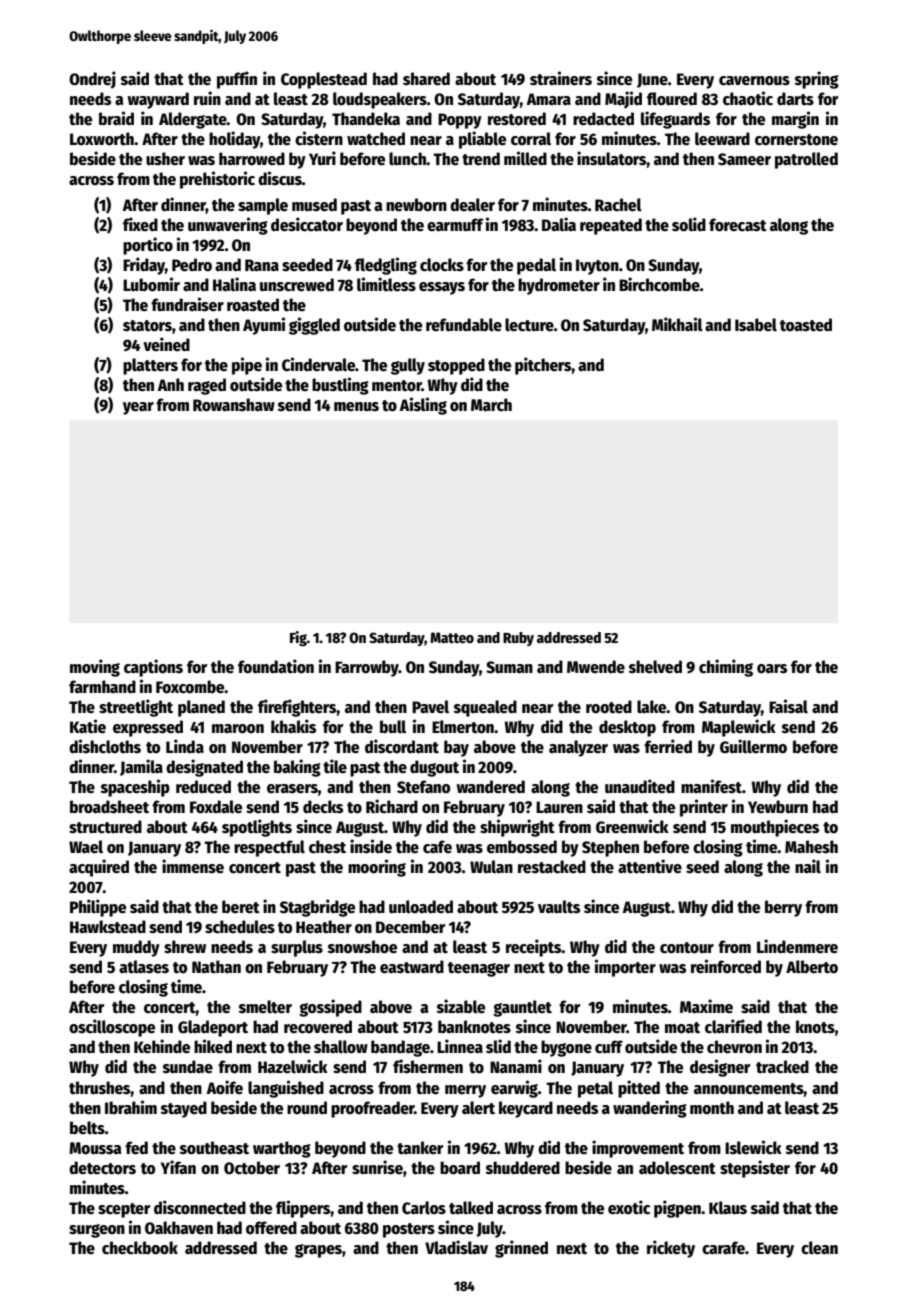 The height and width of the image is (1316, 908). I want to click on streetlight, so click(136, 708).
